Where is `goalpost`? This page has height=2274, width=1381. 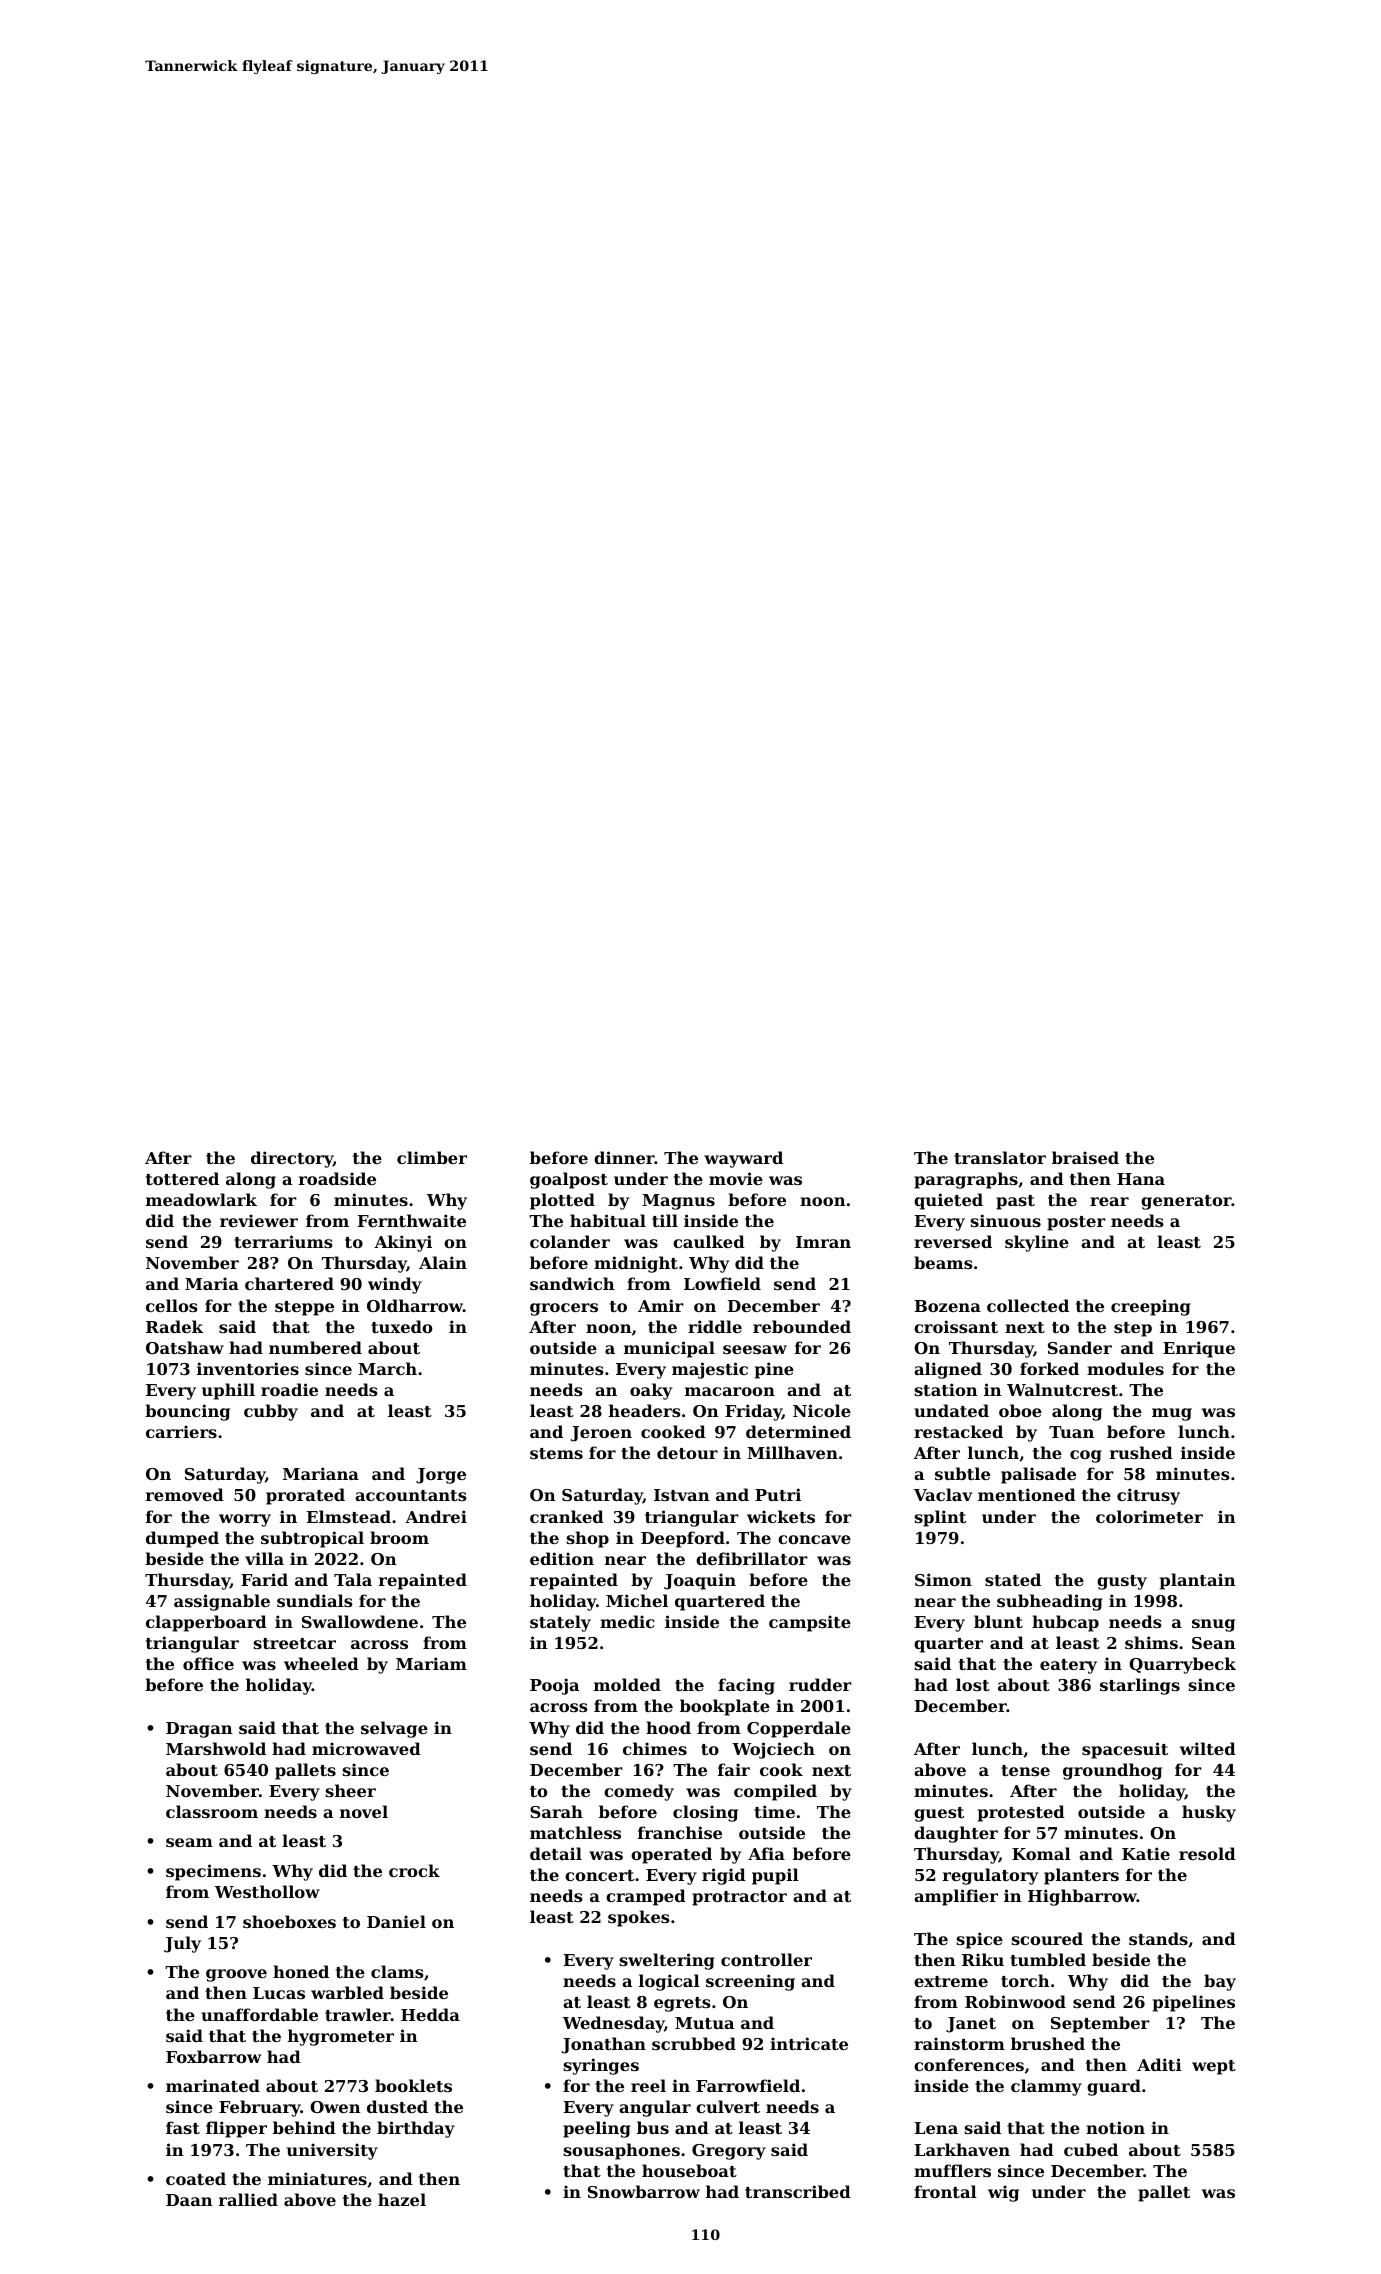 goalpost is located at coordinates (569, 1180).
